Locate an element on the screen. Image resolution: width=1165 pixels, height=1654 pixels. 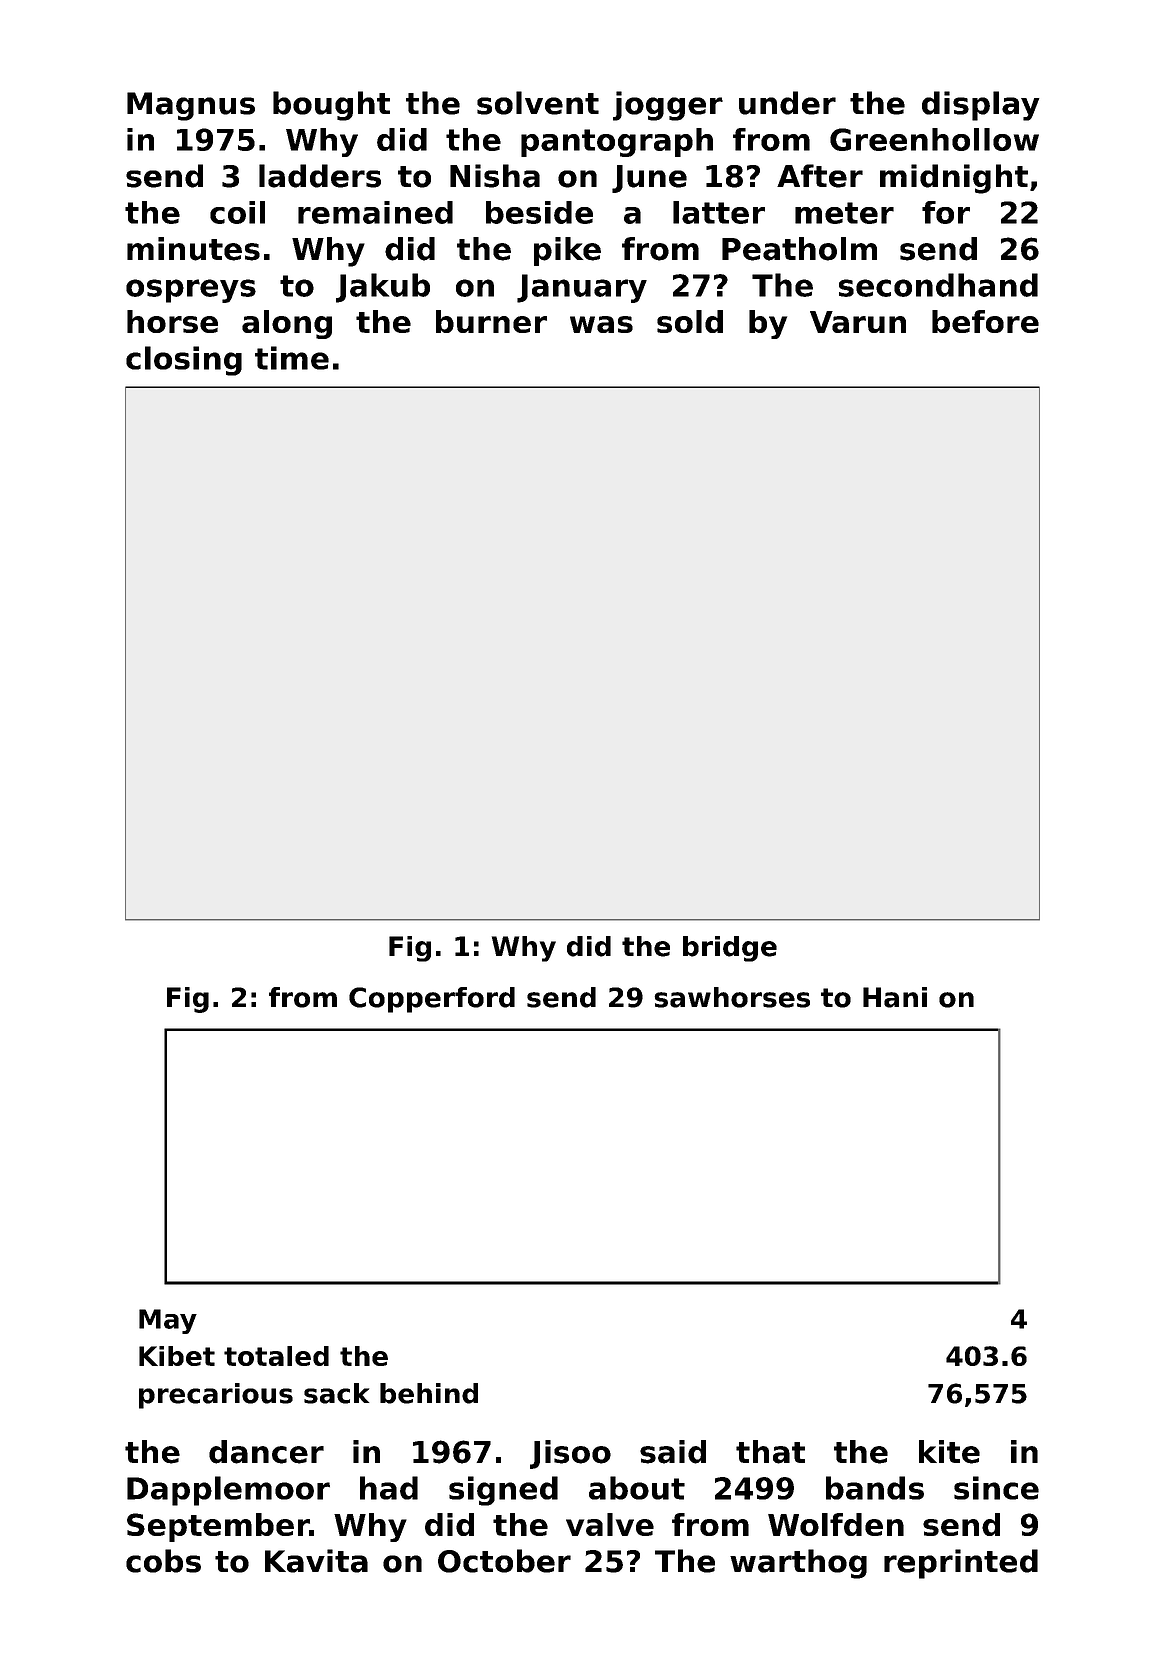
Hani is located at coordinates (895, 997).
